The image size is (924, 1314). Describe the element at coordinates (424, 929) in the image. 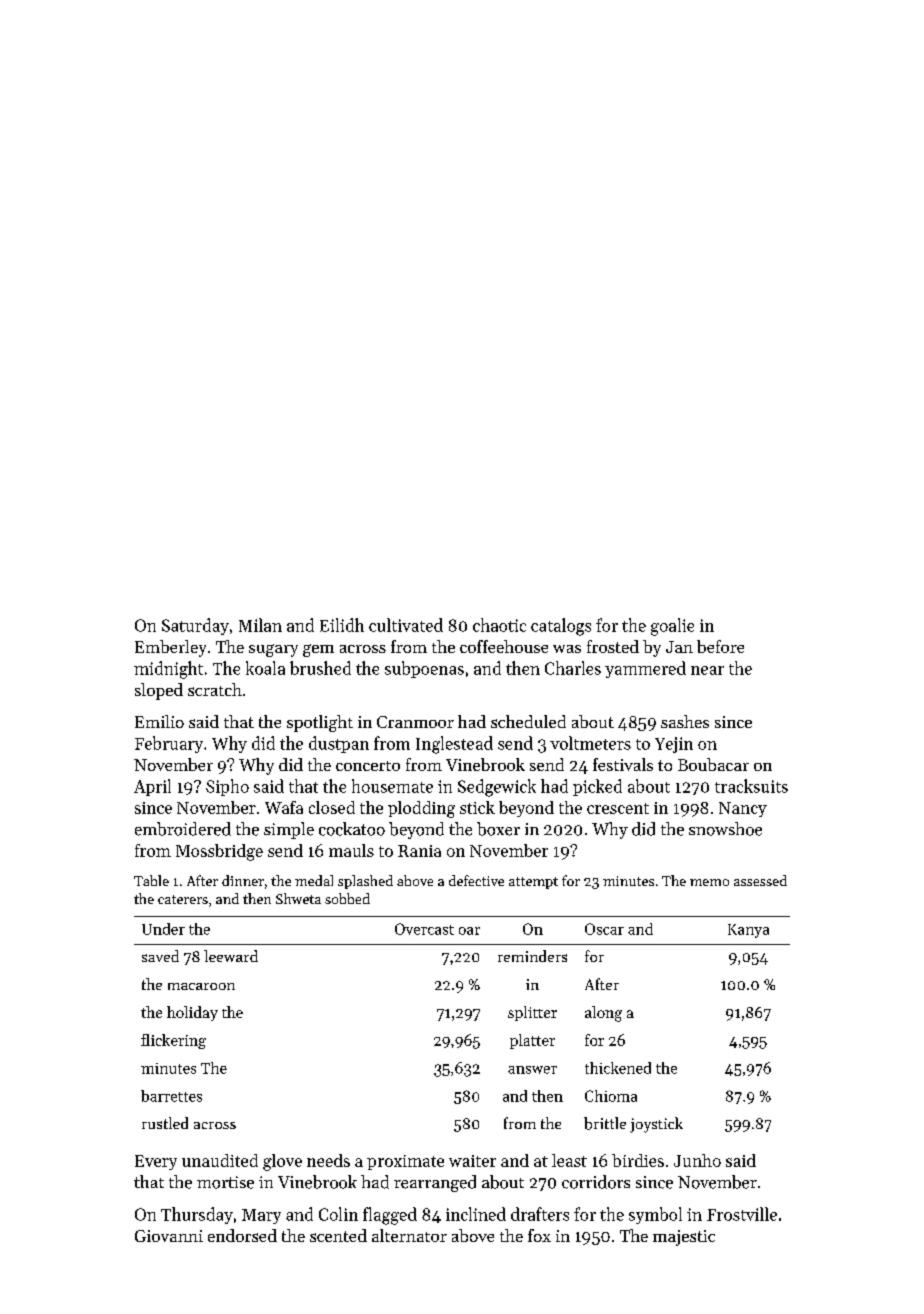

I see `Overcast` at that location.
